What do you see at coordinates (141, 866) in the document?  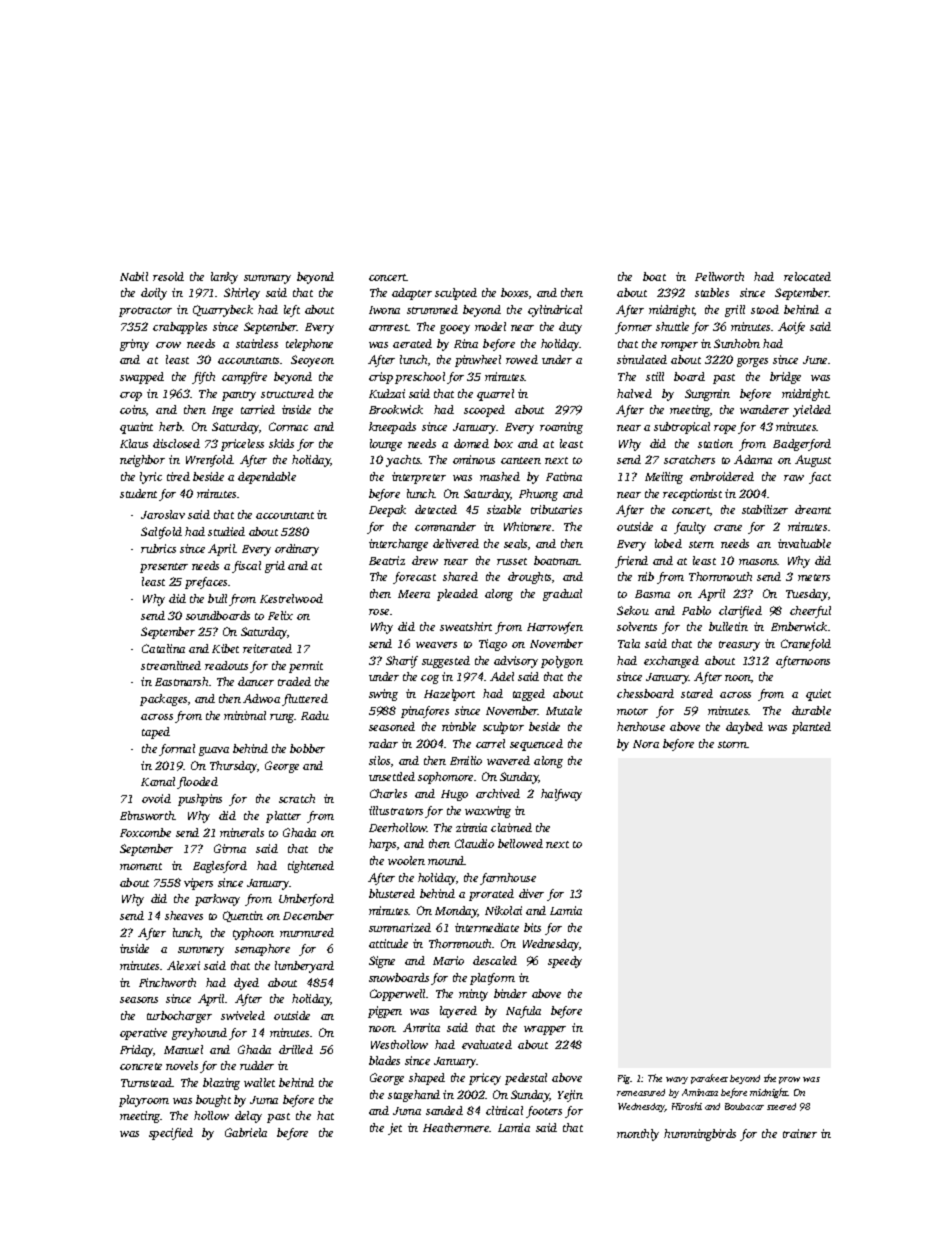 I see `moment` at bounding box center [141, 866].
